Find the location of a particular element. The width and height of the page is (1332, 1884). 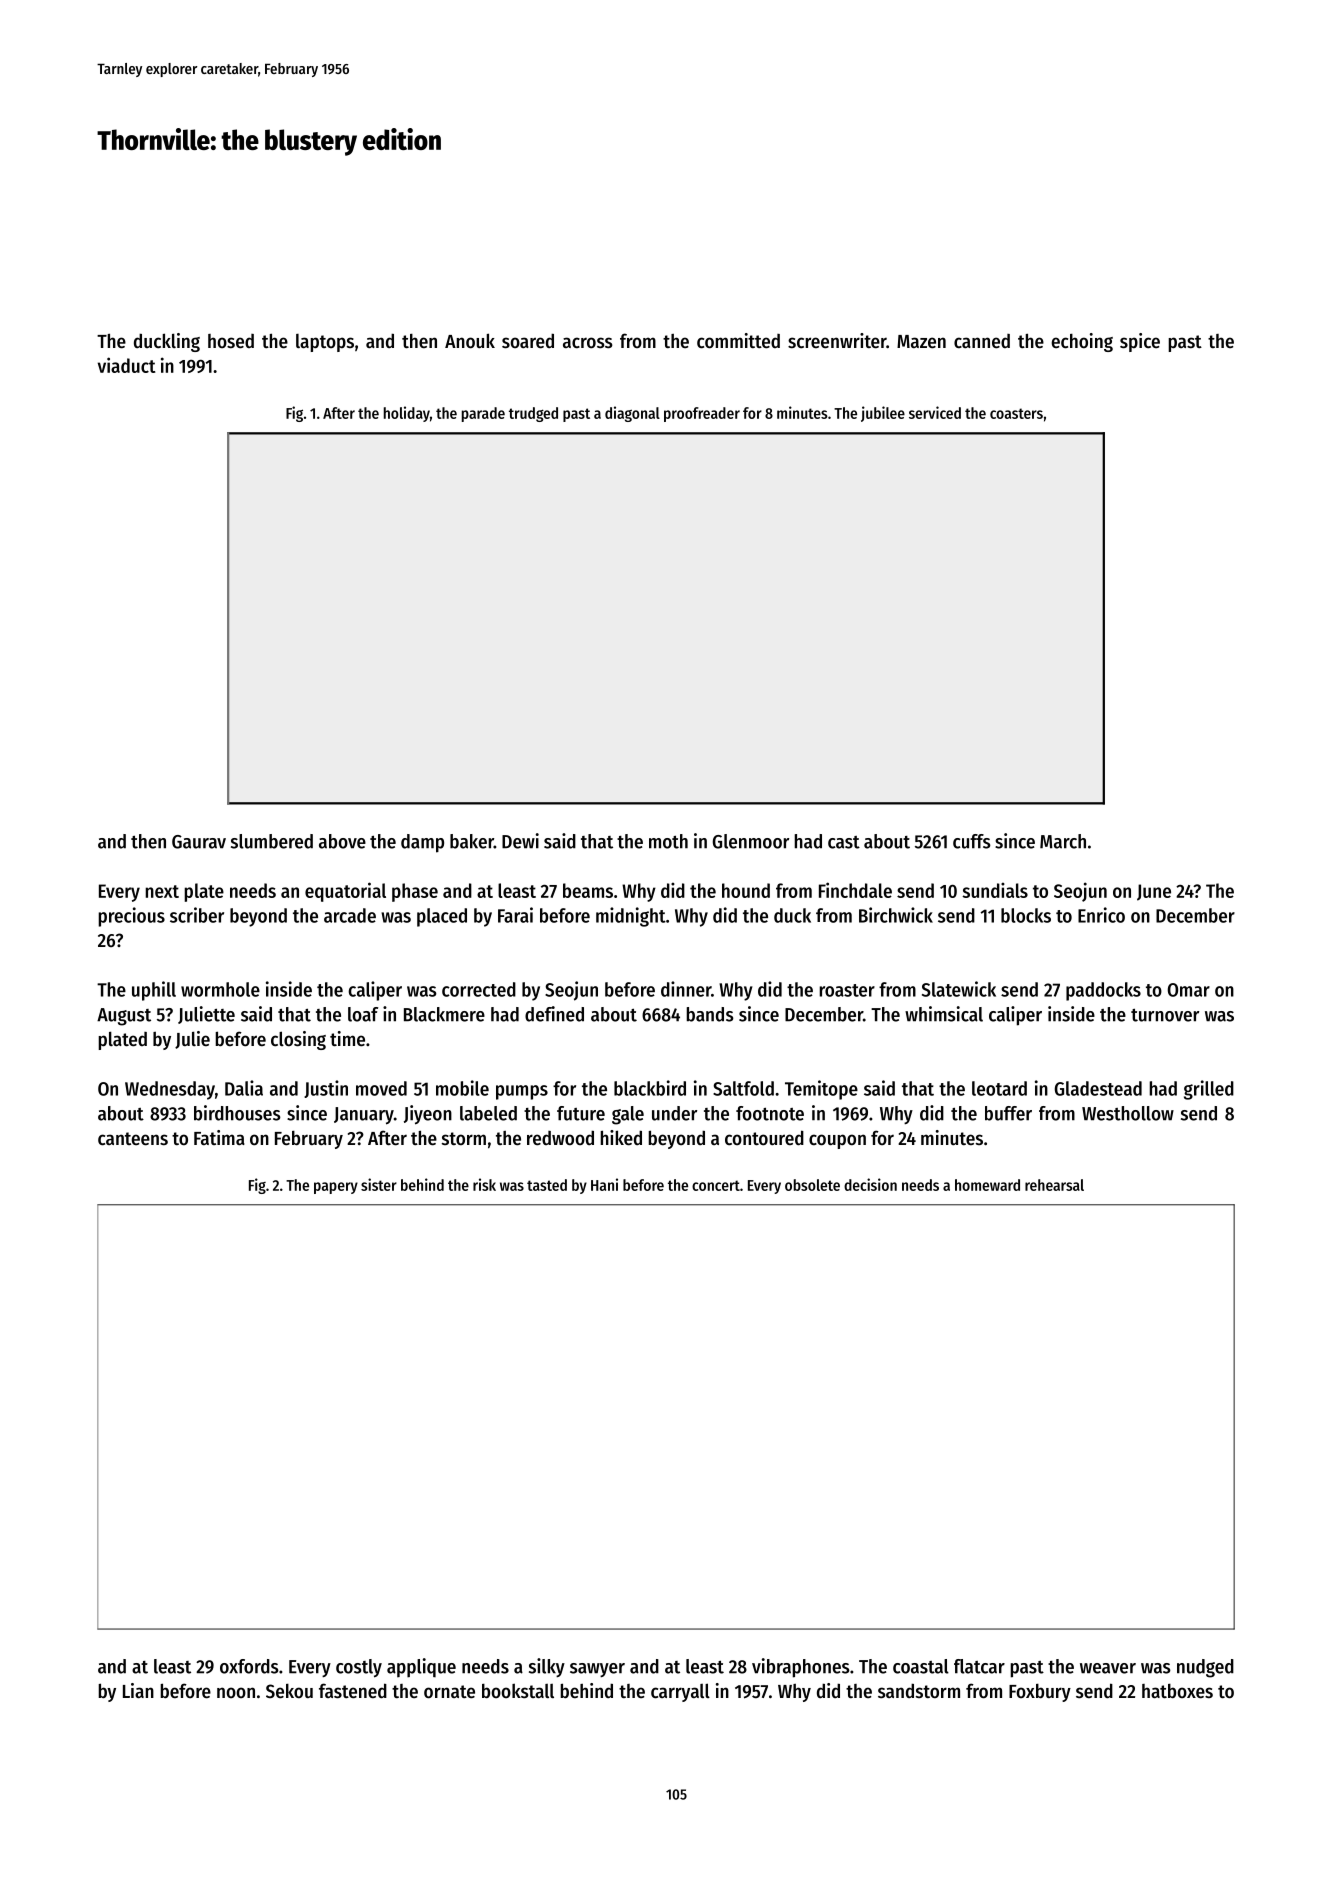

whimsical is located at coordinates (944, 1014).
